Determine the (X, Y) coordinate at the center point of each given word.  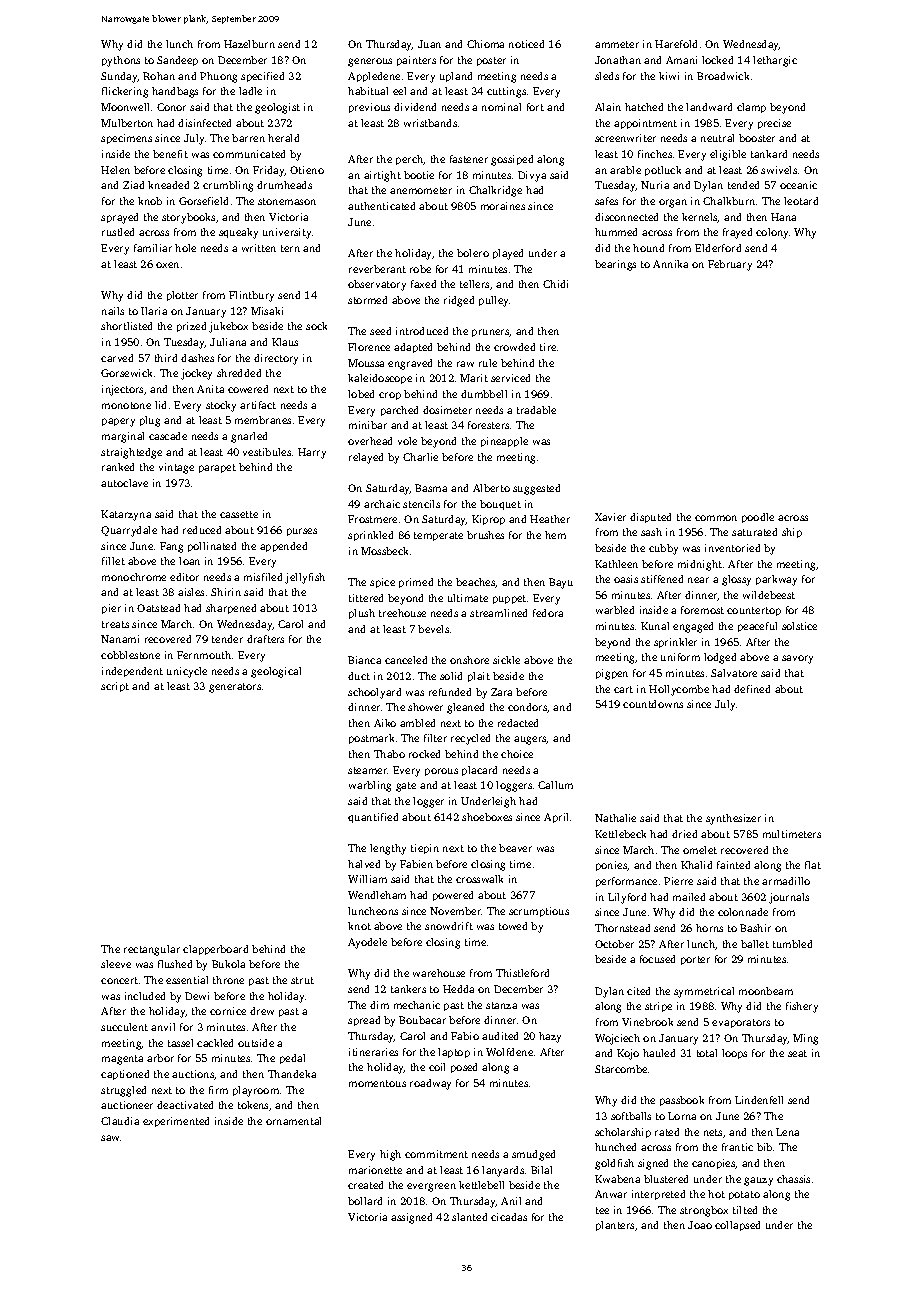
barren (248, 138)
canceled (406, 660)
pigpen (612, 674)
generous (370, 62)
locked (717, 60)
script (115, 687)
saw (110, 1138)
